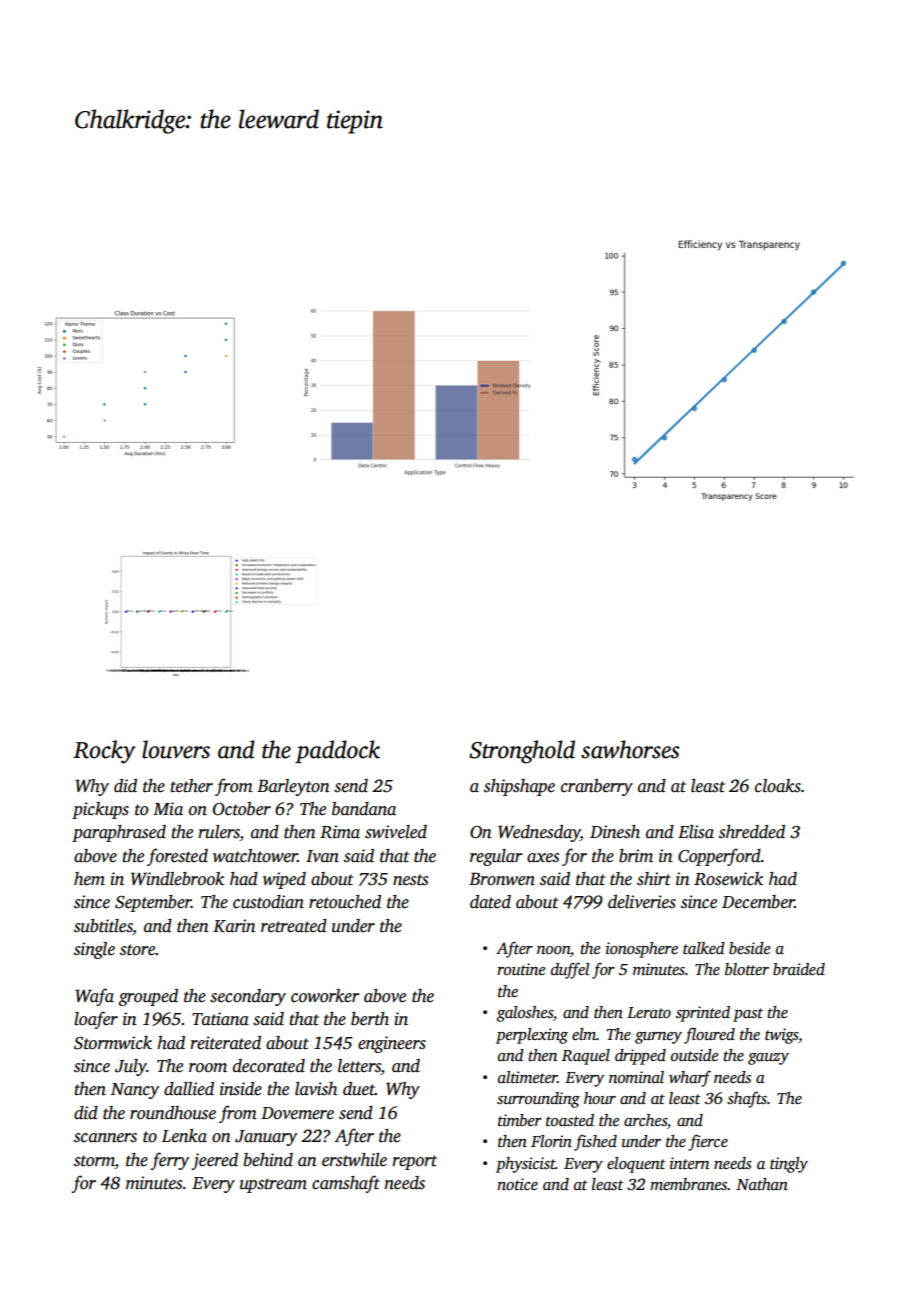 The height and width of the screenshot is (1316, 908). What do you see at coordinates (219, 833) in the screenshot?
I see `rulers` at bounding box center [219, 833].
